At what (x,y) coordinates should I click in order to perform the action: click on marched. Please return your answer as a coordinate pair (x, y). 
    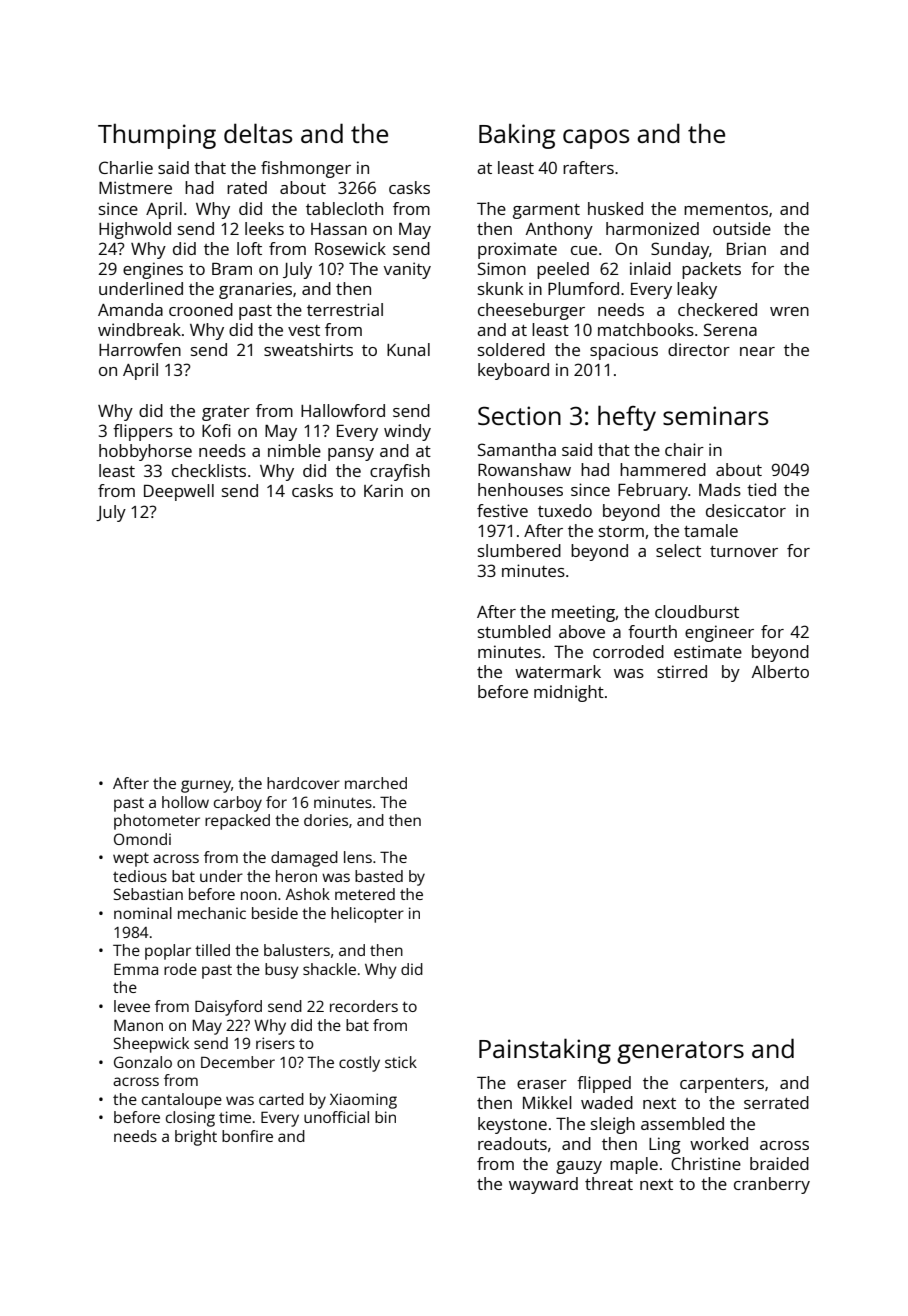
    Looking at the image, I should click on (376, 783).
